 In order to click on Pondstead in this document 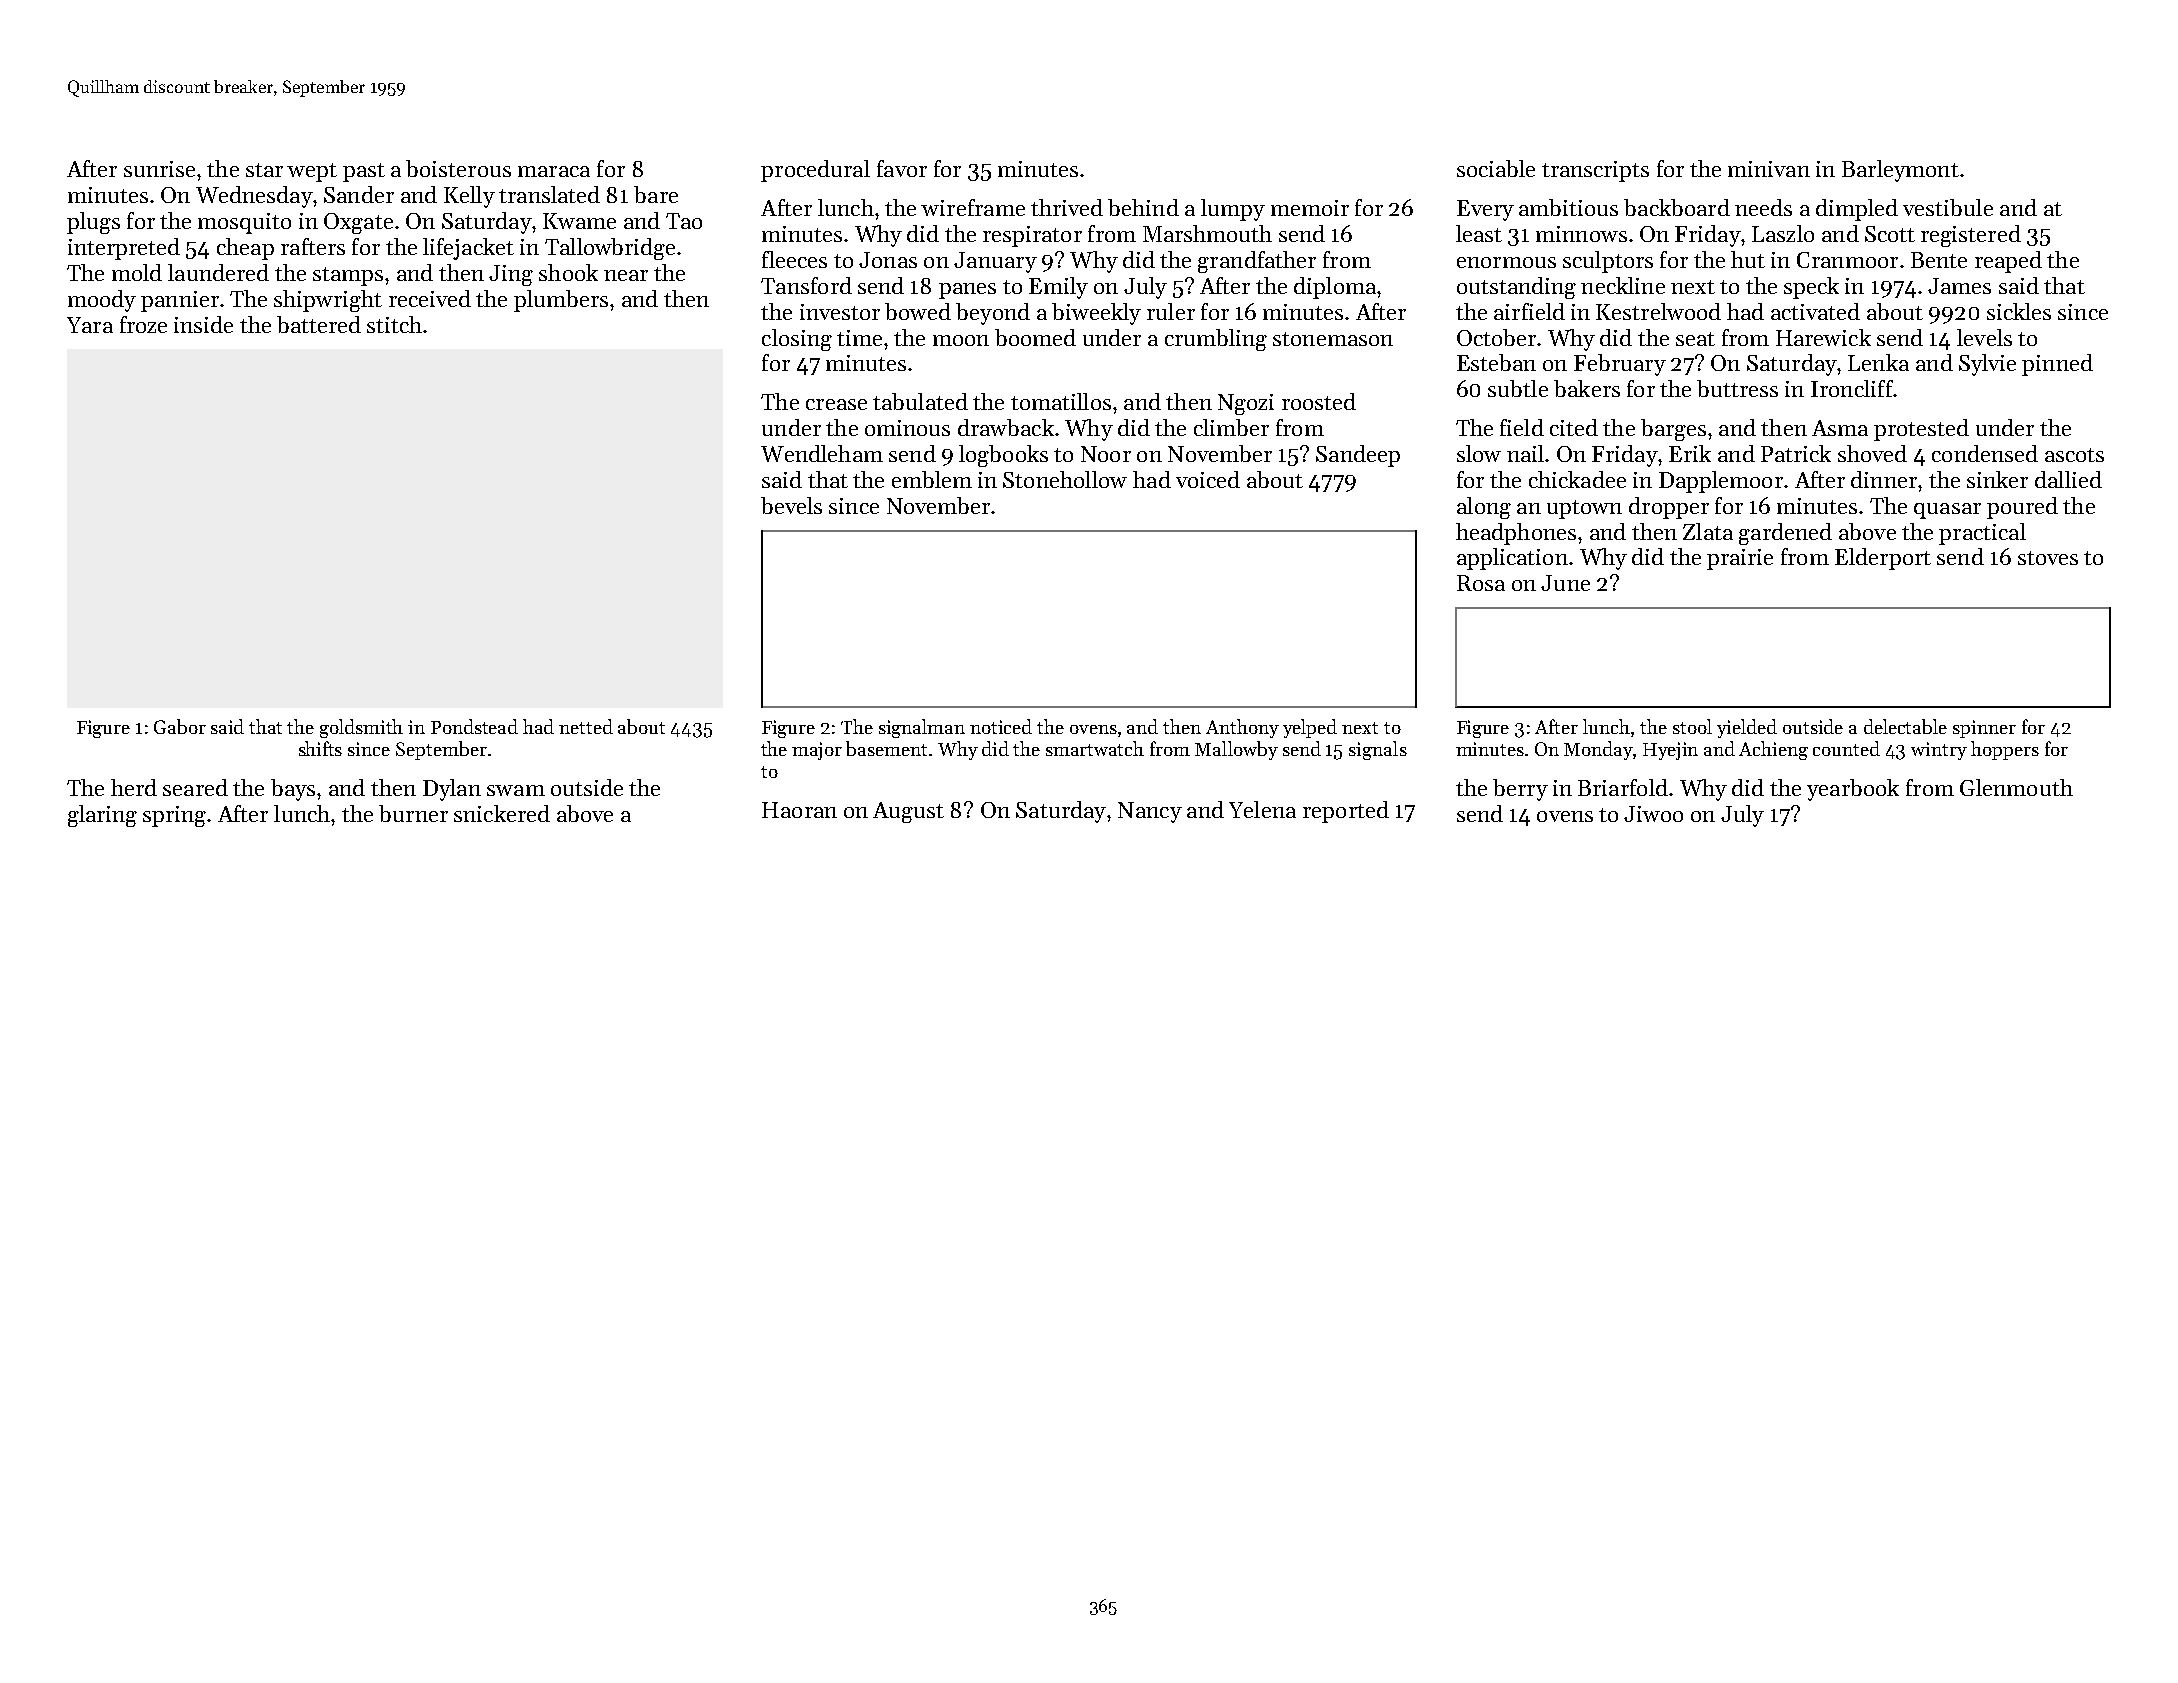, I will do `click(474, 726)`.
